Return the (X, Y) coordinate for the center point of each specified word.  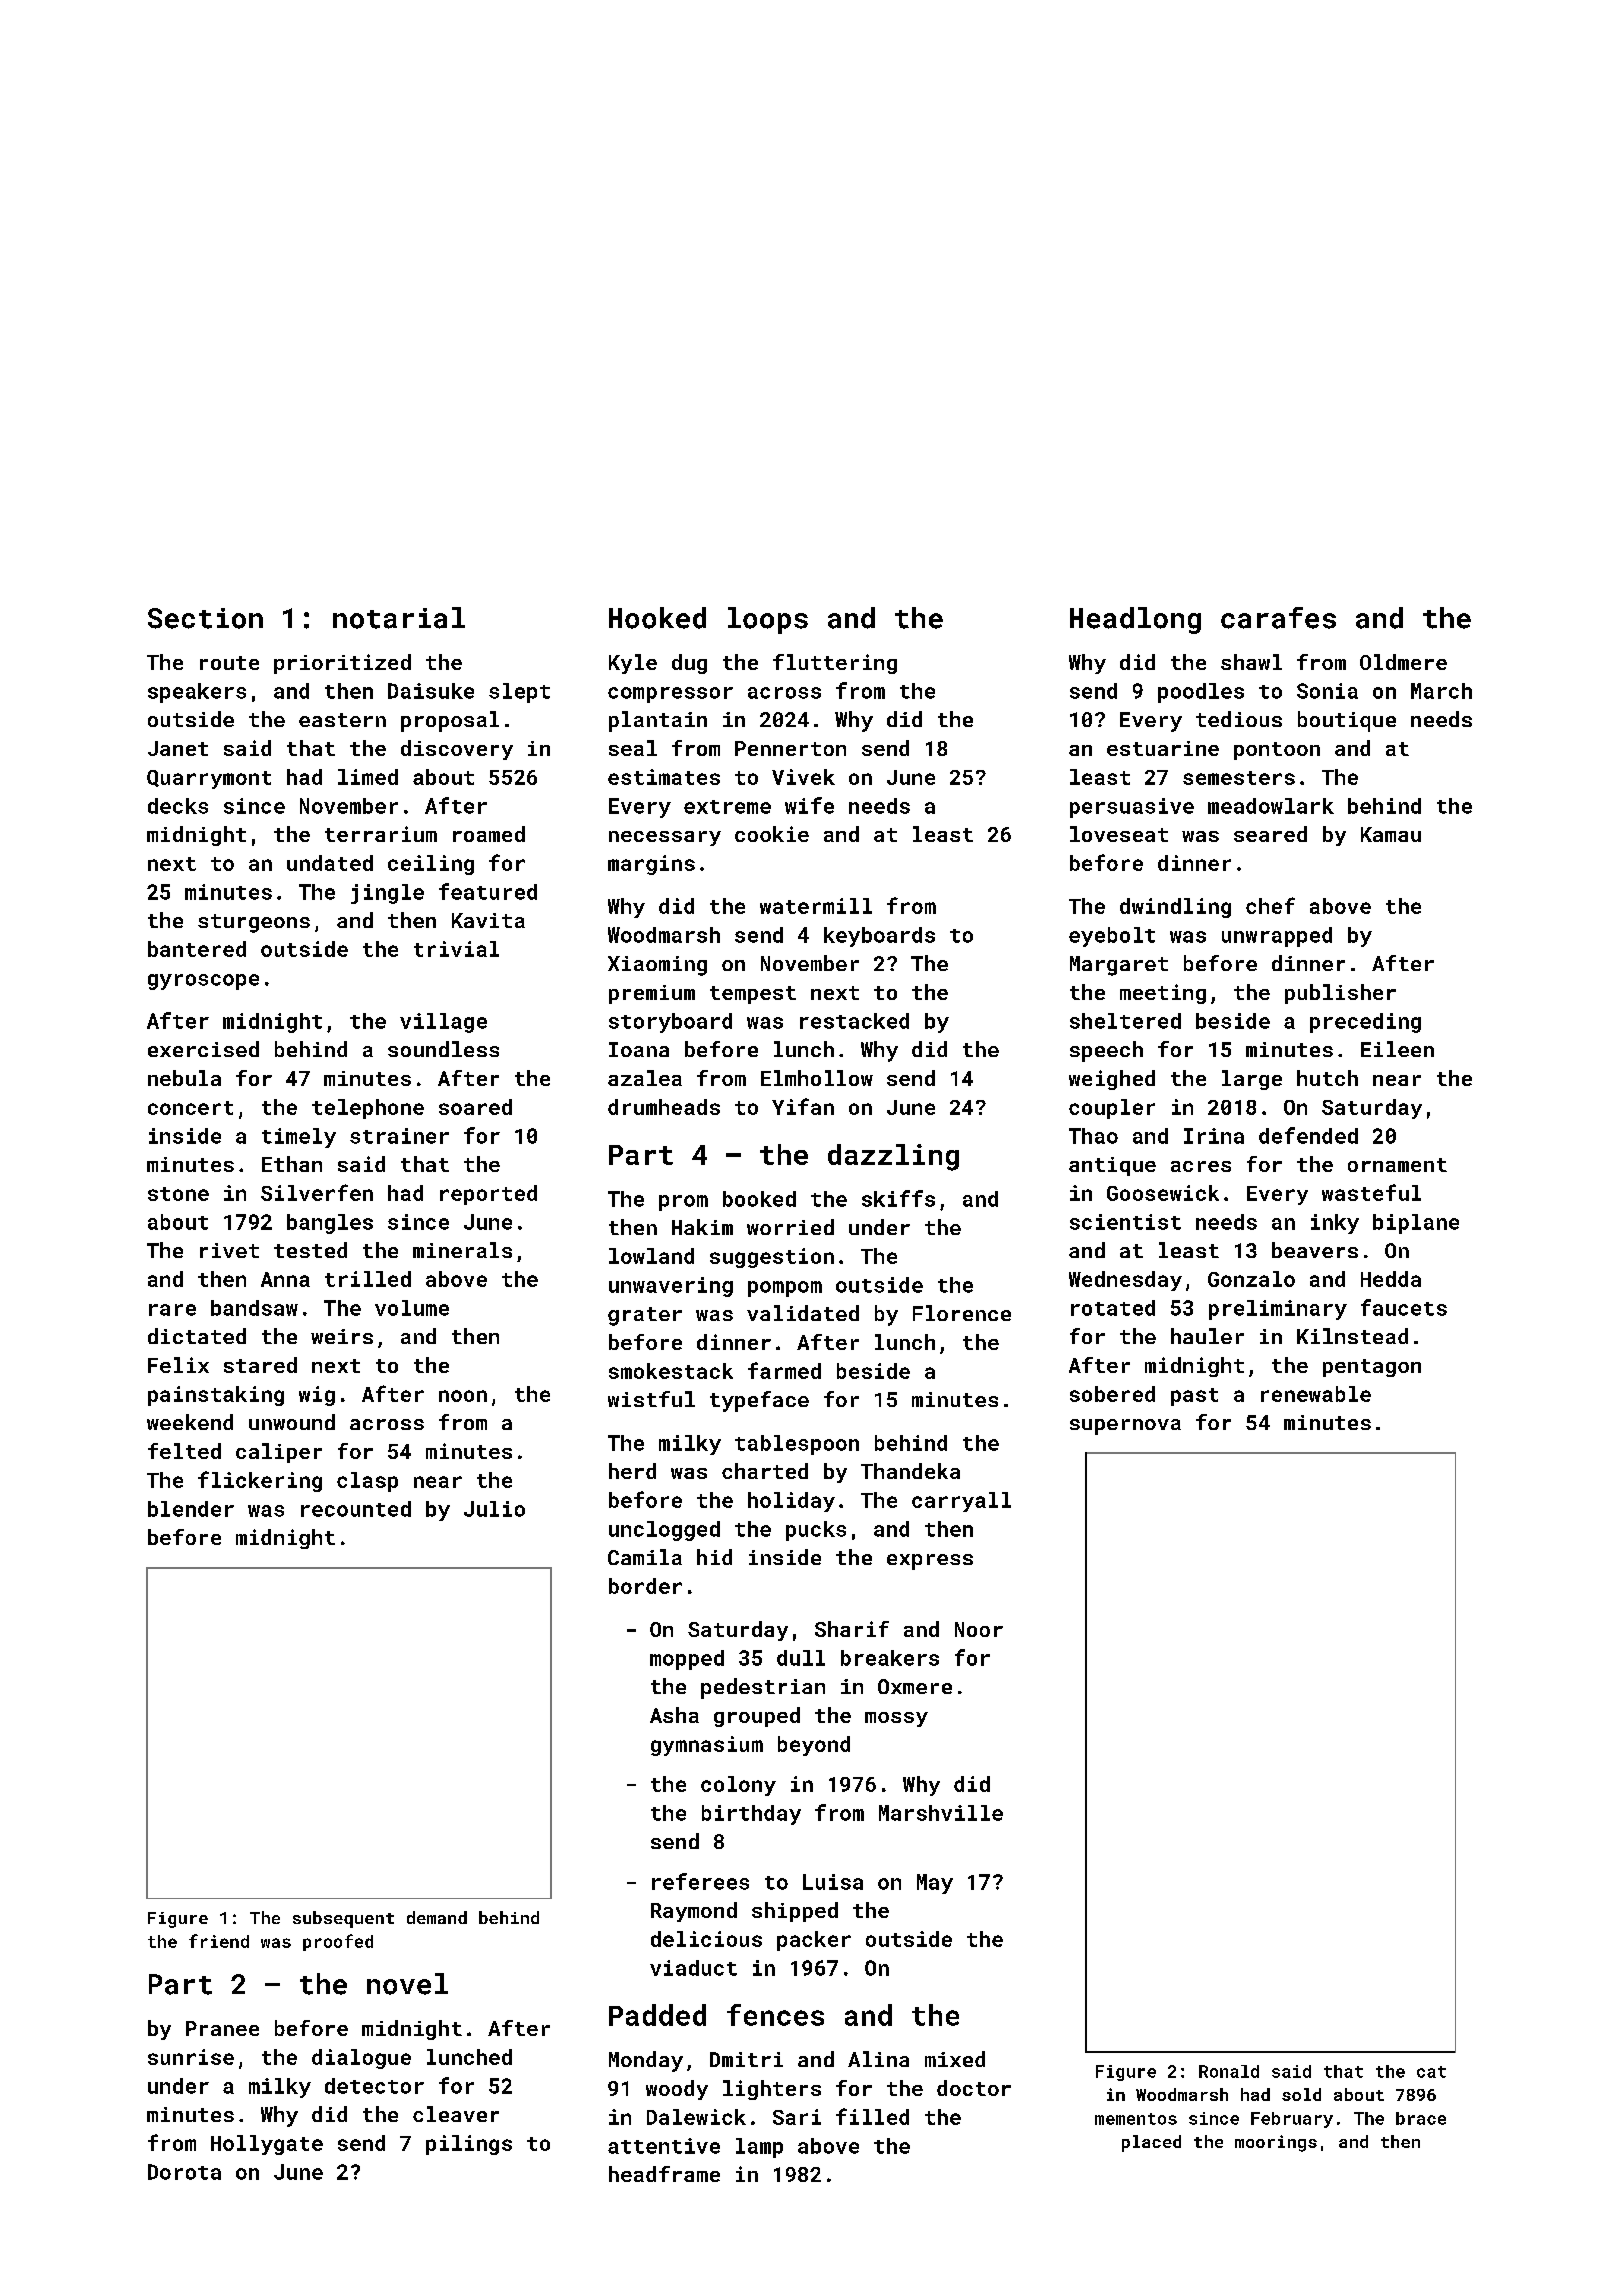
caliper (279, 1453)
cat (1431, 2072)
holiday (791, 1502)
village (443, 1023)
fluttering (835, 664)
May (935, 1884)
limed (368, 777)
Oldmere (1403, 662)
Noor (979, 1629)
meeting (1163, 994)
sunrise (191, 2057)
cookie (772, 834)
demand (437, 1917)
